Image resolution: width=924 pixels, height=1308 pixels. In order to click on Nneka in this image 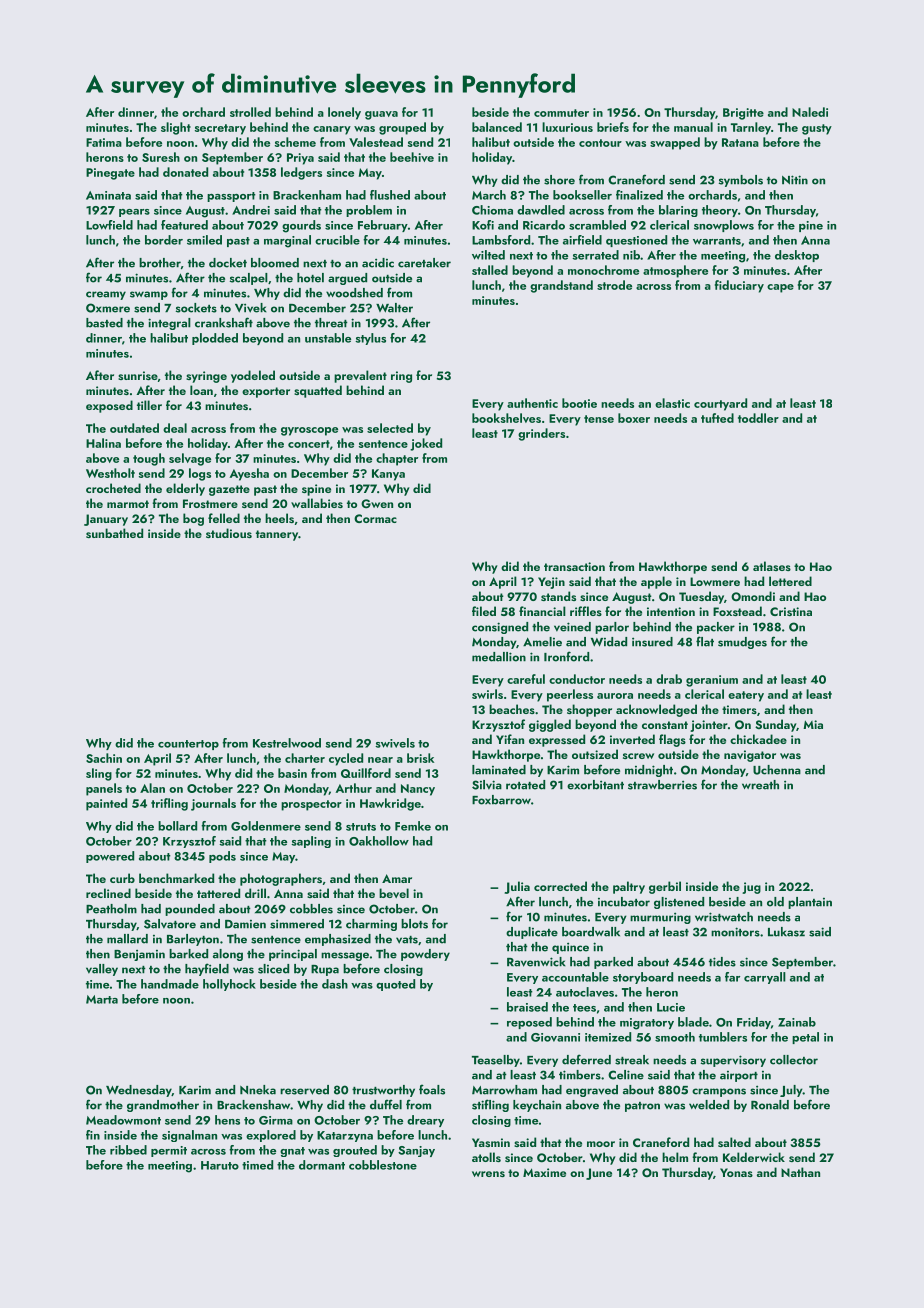, I will do `click(258, 1090)`.
